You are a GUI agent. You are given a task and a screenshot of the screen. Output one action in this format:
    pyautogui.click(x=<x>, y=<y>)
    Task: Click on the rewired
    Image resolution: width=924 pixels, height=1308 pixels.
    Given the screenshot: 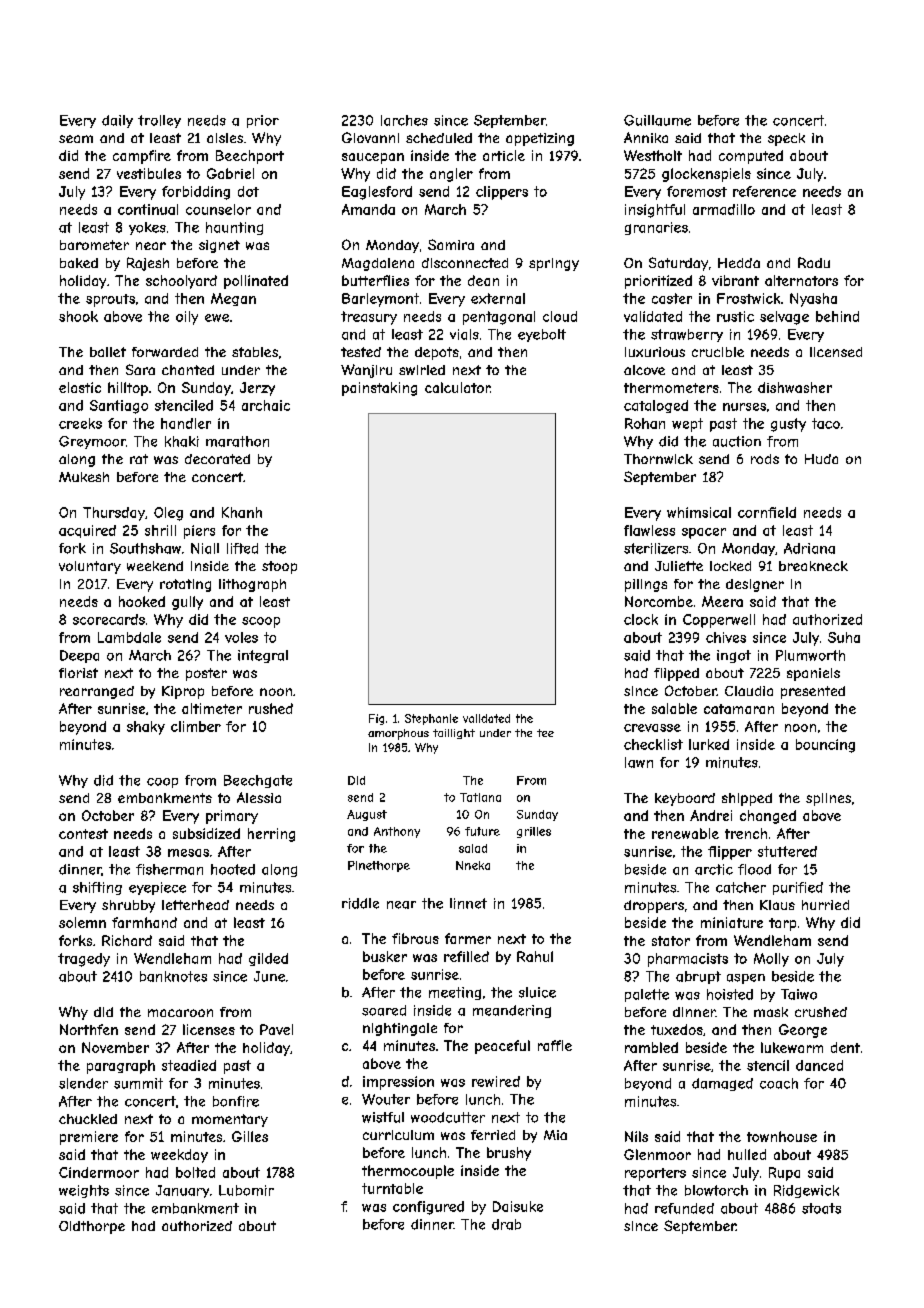 What is the action you would take?
    pyautogui.click(x=496, y=1081)
